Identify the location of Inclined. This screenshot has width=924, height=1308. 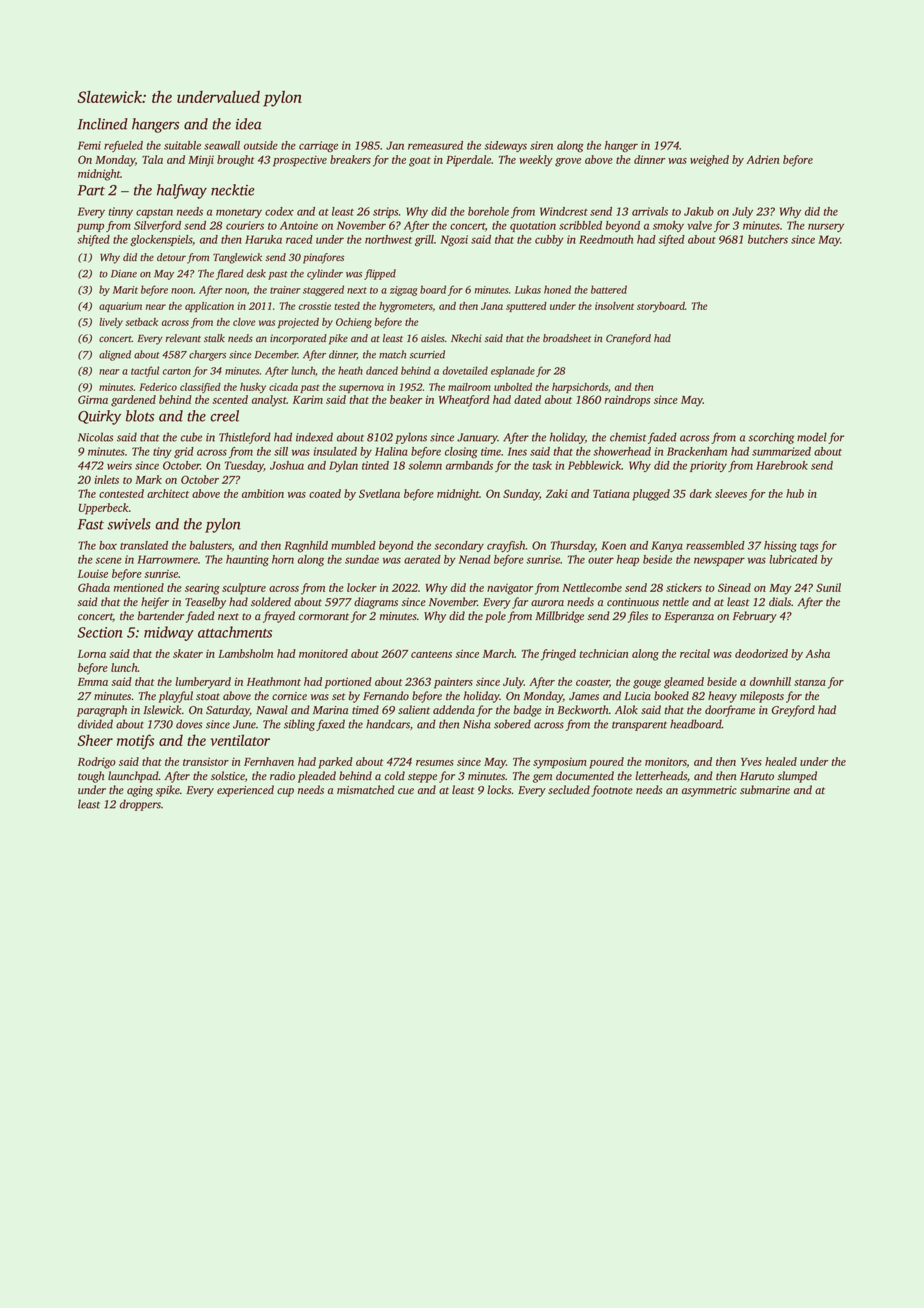
(103, 124).
